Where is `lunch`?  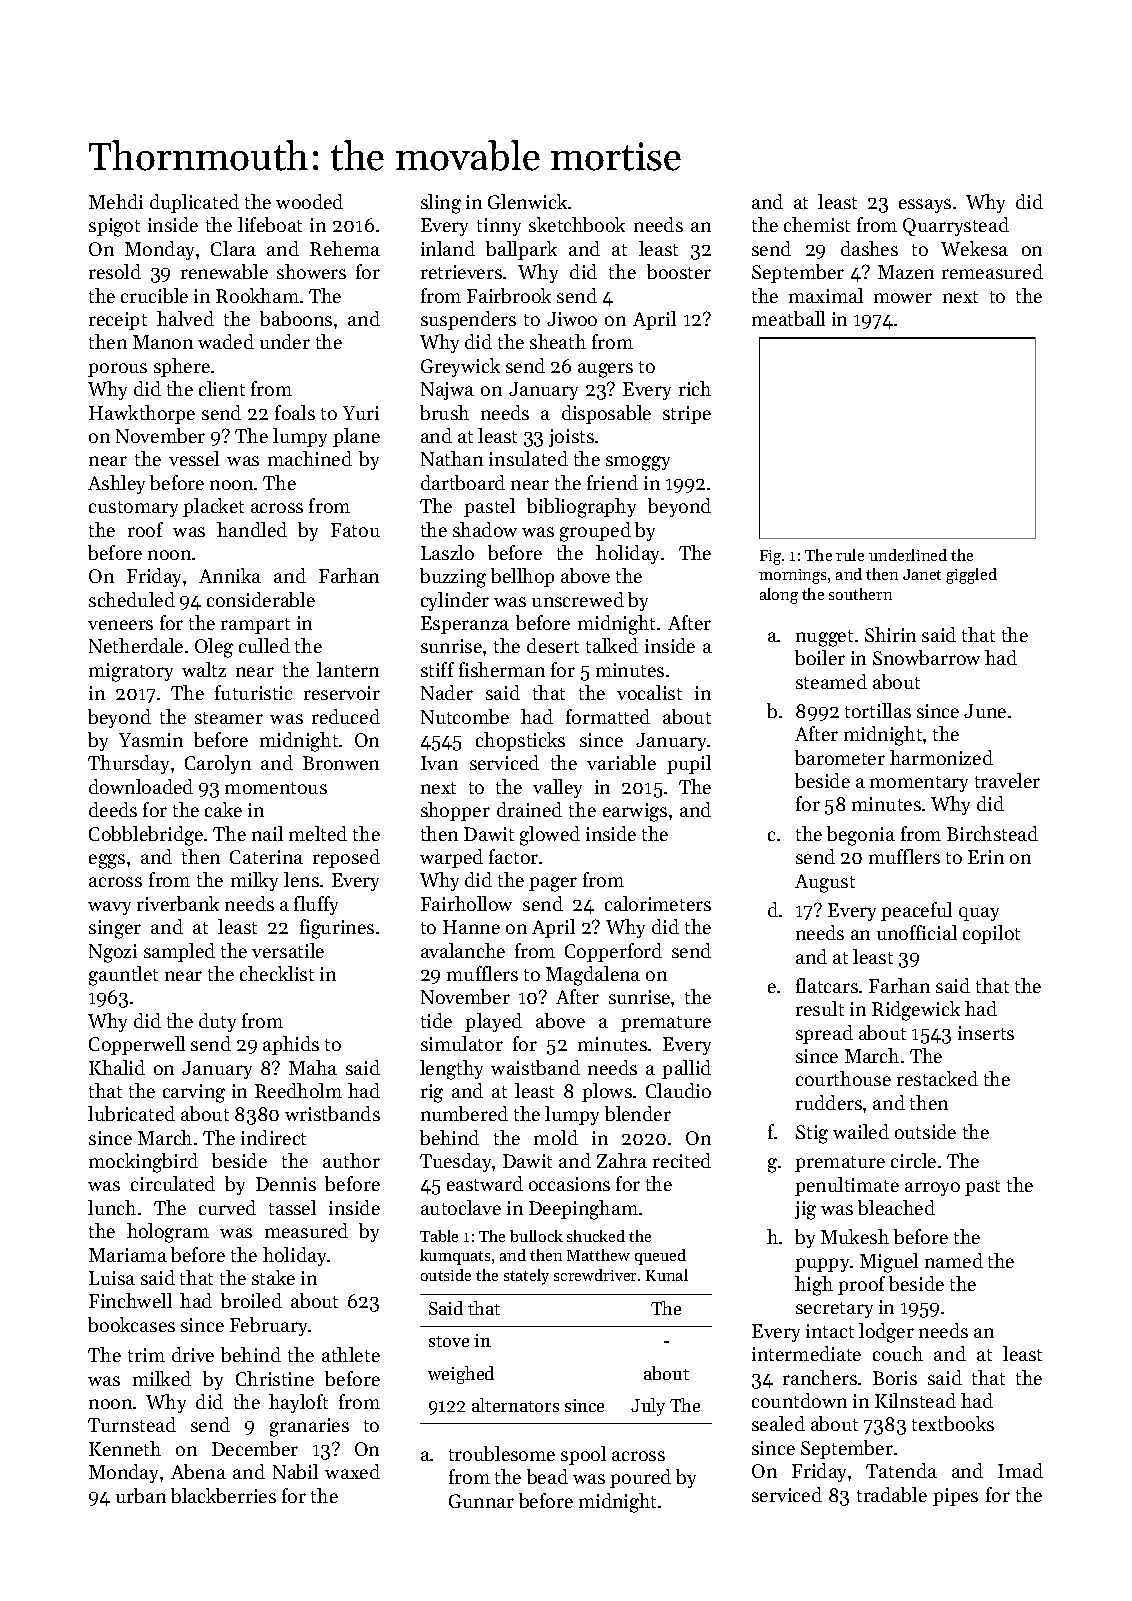 lunch is located at coordinates (112, 1207).
